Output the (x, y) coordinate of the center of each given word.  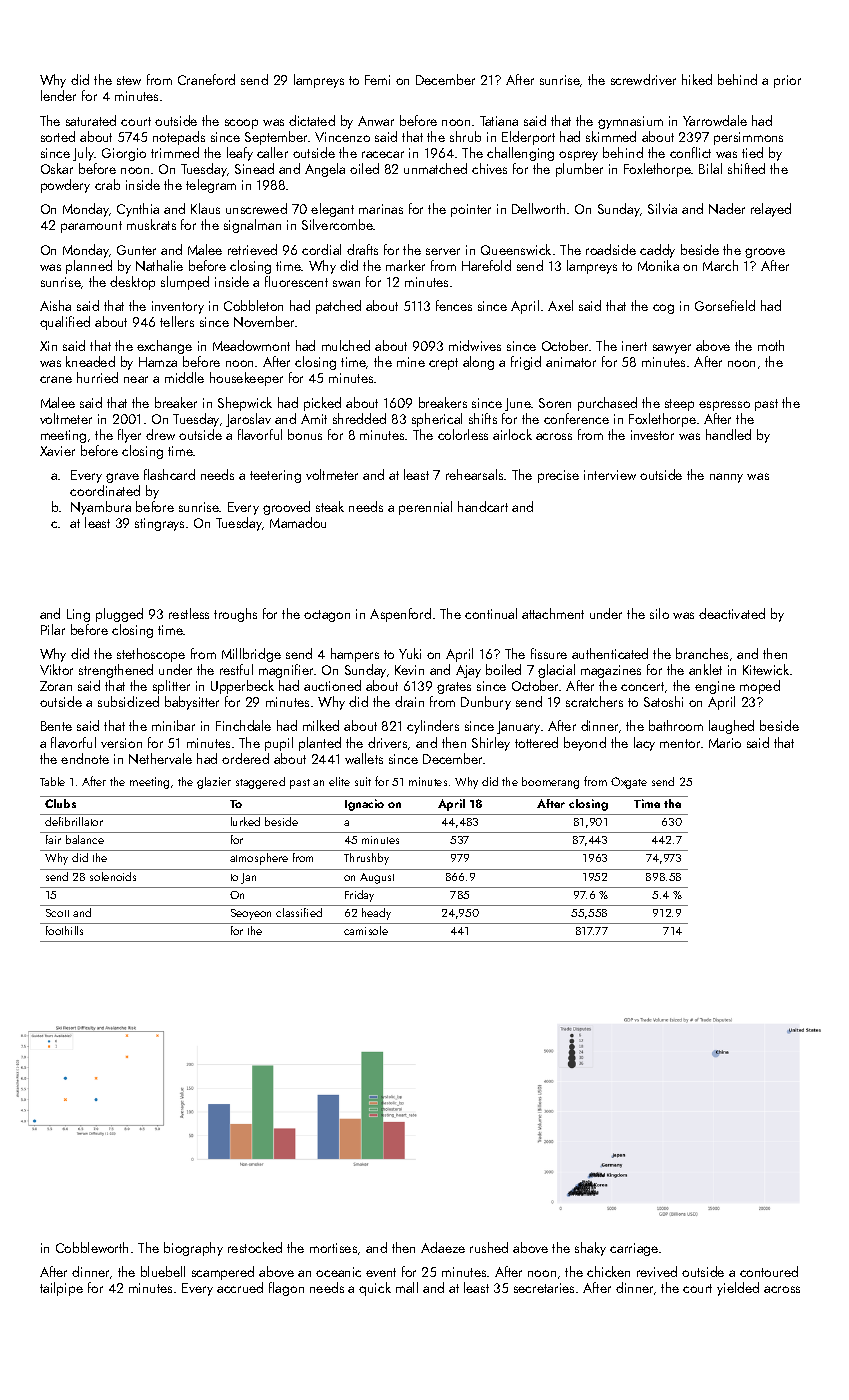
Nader (727, 208)
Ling (78, 615)
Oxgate (629, 783)
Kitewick (766, 669)
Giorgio (124, 154)
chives (489, 168)
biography (193, 1249)
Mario (725, 743)
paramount (91, 227)
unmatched (435, 168)
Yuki (410, 653)
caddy (657, 251)
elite (339, 781)
